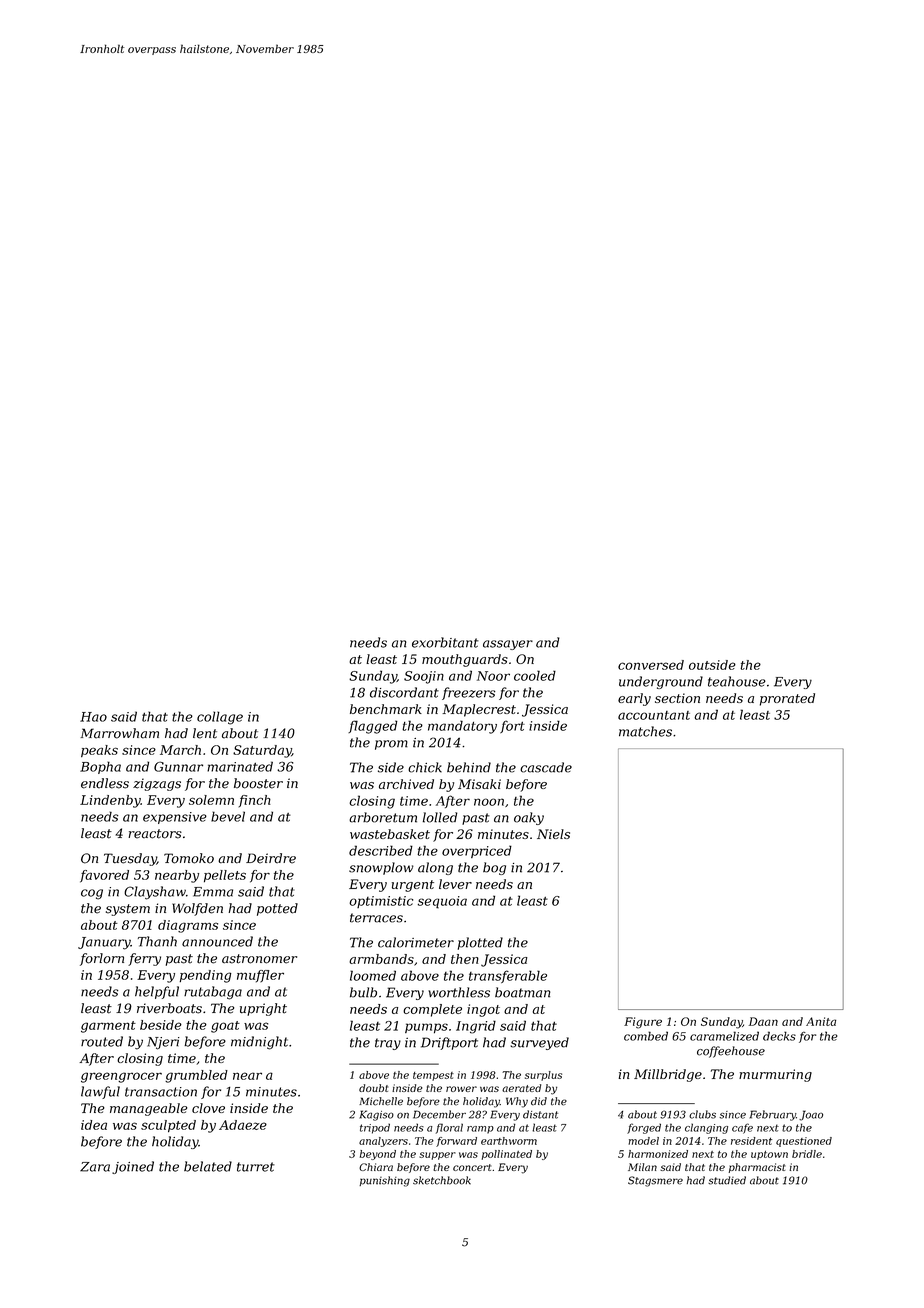  I want to click on studied, so click(727, 1180).
